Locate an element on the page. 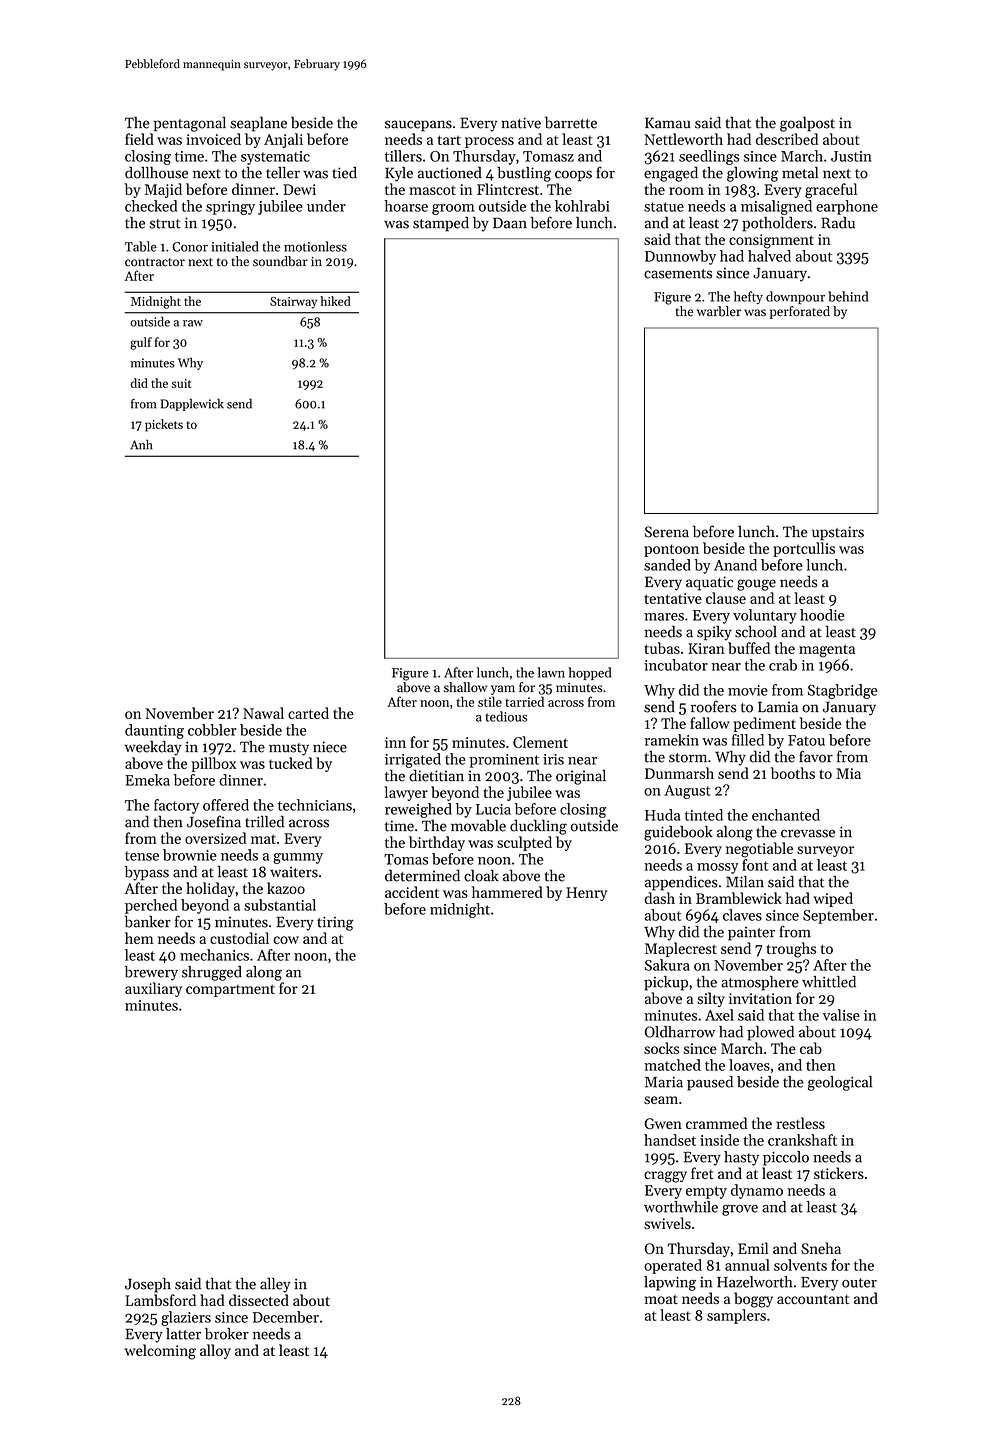 The image size is (1003, 1452). springy is located at coordinates (230, 208).
